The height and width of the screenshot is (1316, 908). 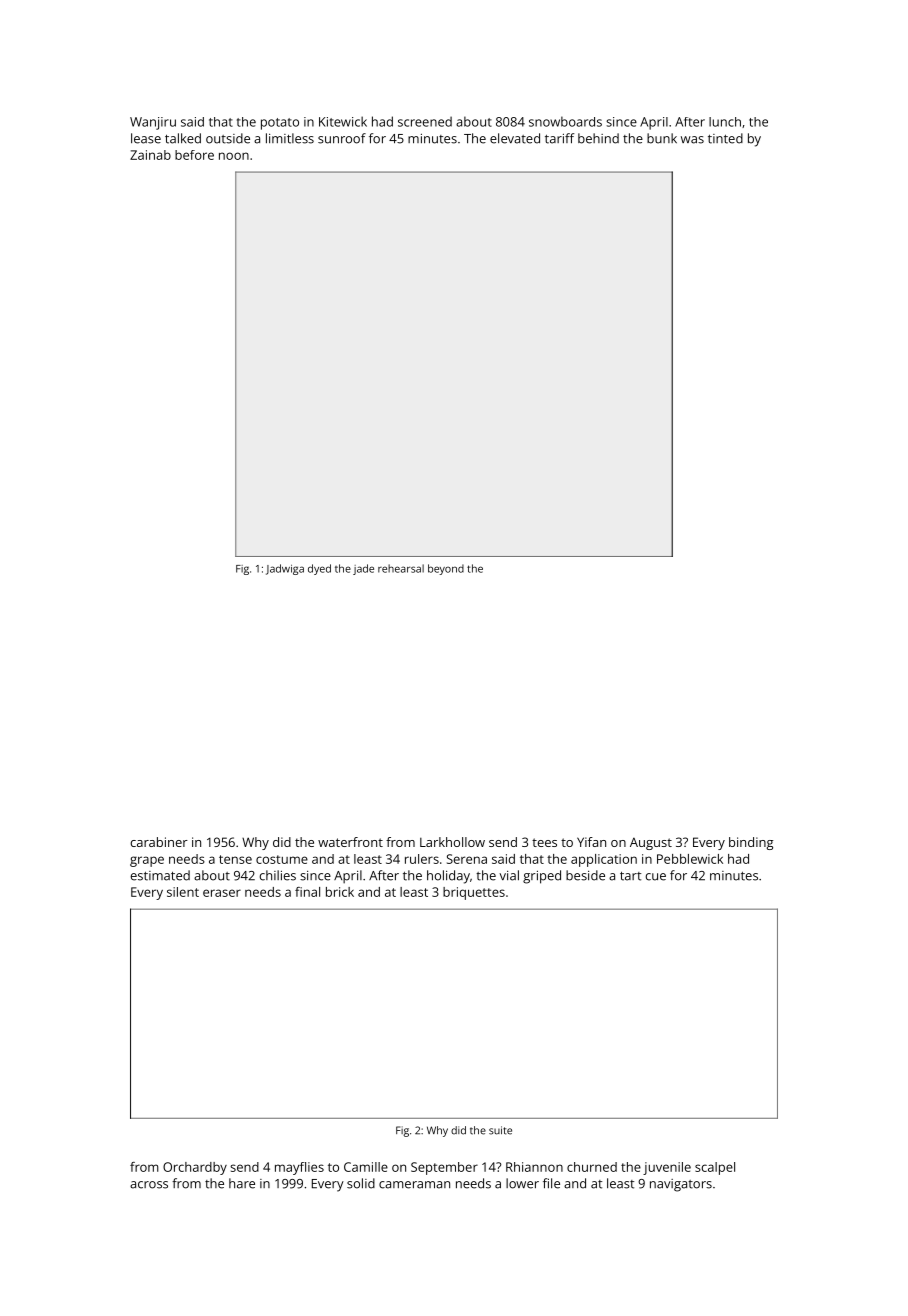 What do you see at coordinates (515, 138) in the screenshot?
I see `elevated` at bounding box center [515, 138].
